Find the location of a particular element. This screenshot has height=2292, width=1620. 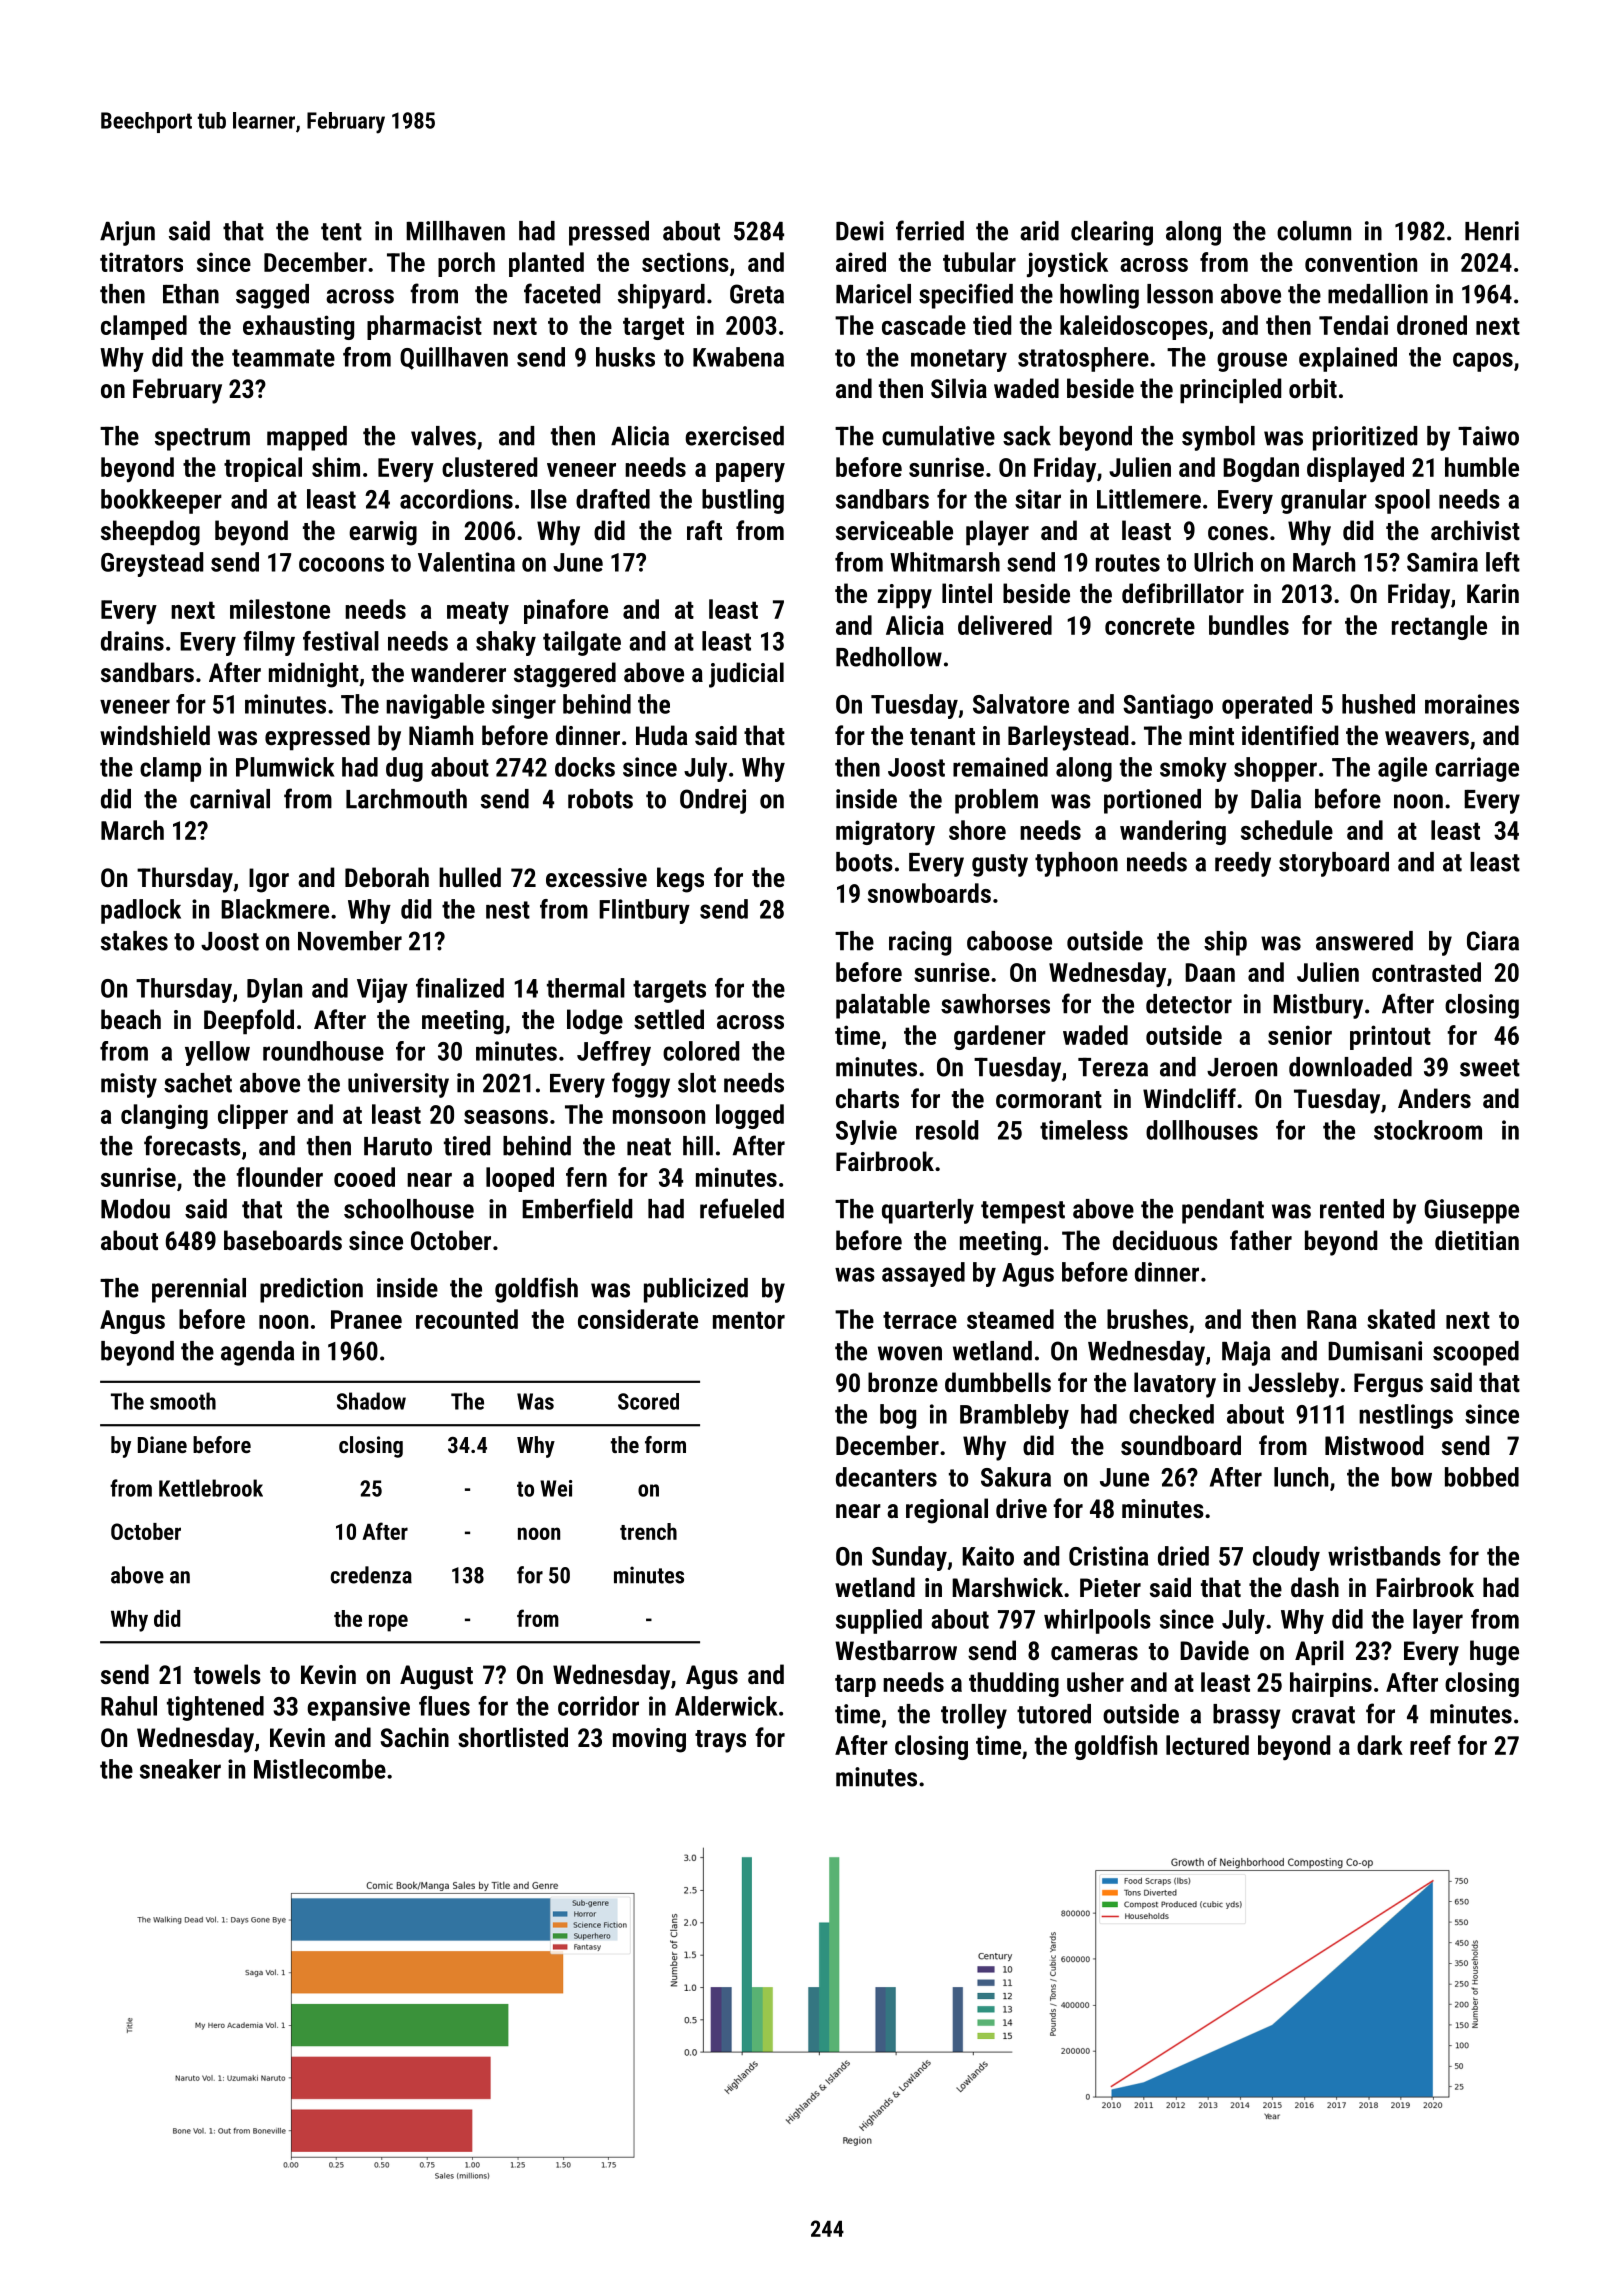

identified is located at coordinates (1290, 735).
